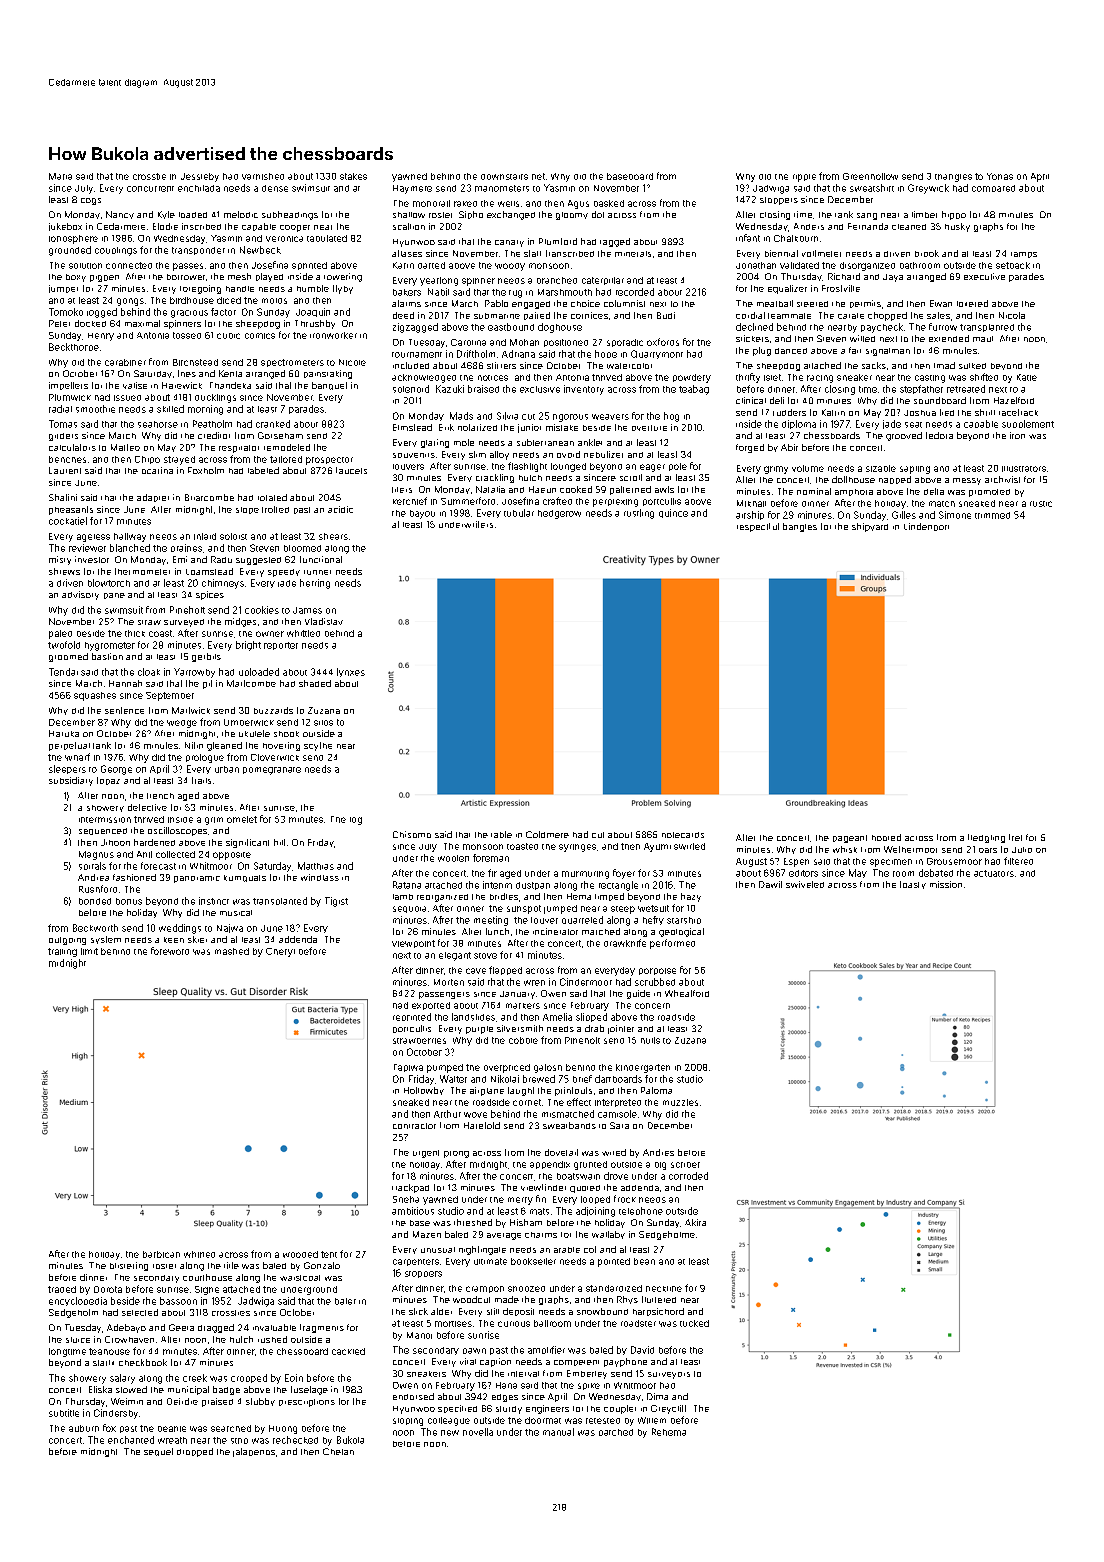  What do you see at coordinates (263, 176) in the image?
I see `varnished` at bounding box center [263, 176].
